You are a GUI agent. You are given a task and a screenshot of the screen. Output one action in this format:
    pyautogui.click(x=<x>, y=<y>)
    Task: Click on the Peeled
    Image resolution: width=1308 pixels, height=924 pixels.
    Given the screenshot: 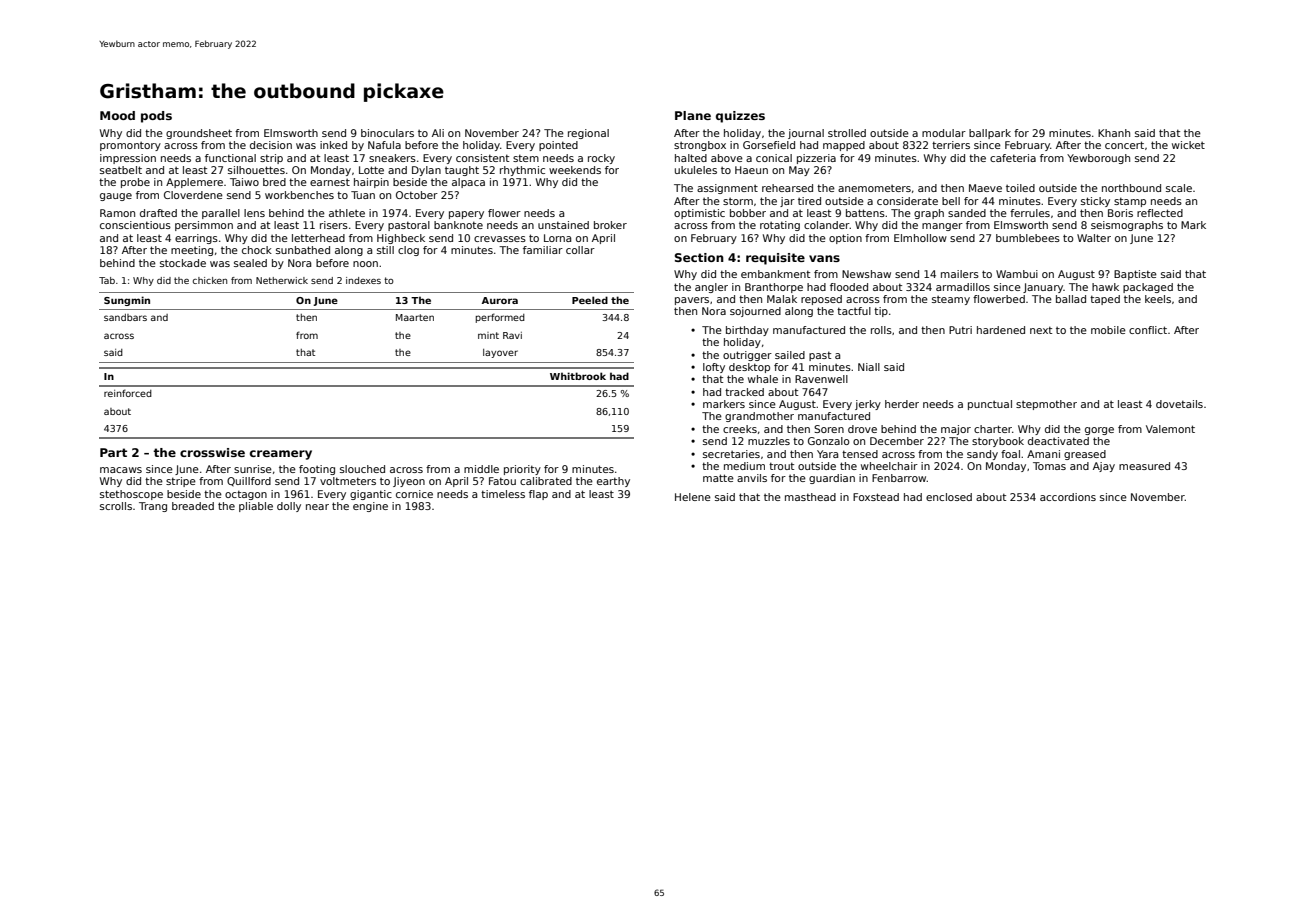 What is the action you would take?
    pyautogui.click(x=590, y=300)
